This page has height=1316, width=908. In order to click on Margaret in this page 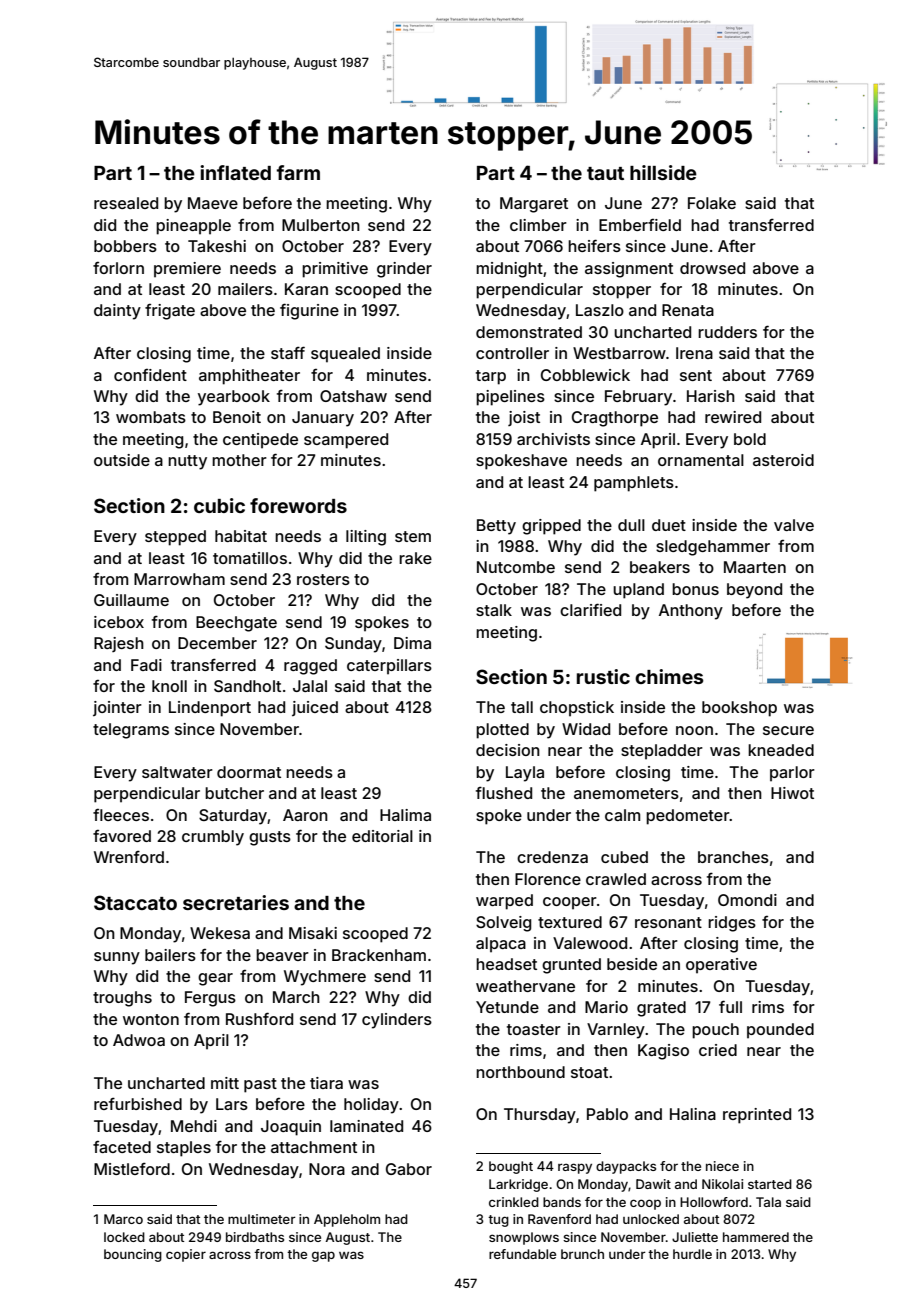, I will do `click(534, 205)`.
